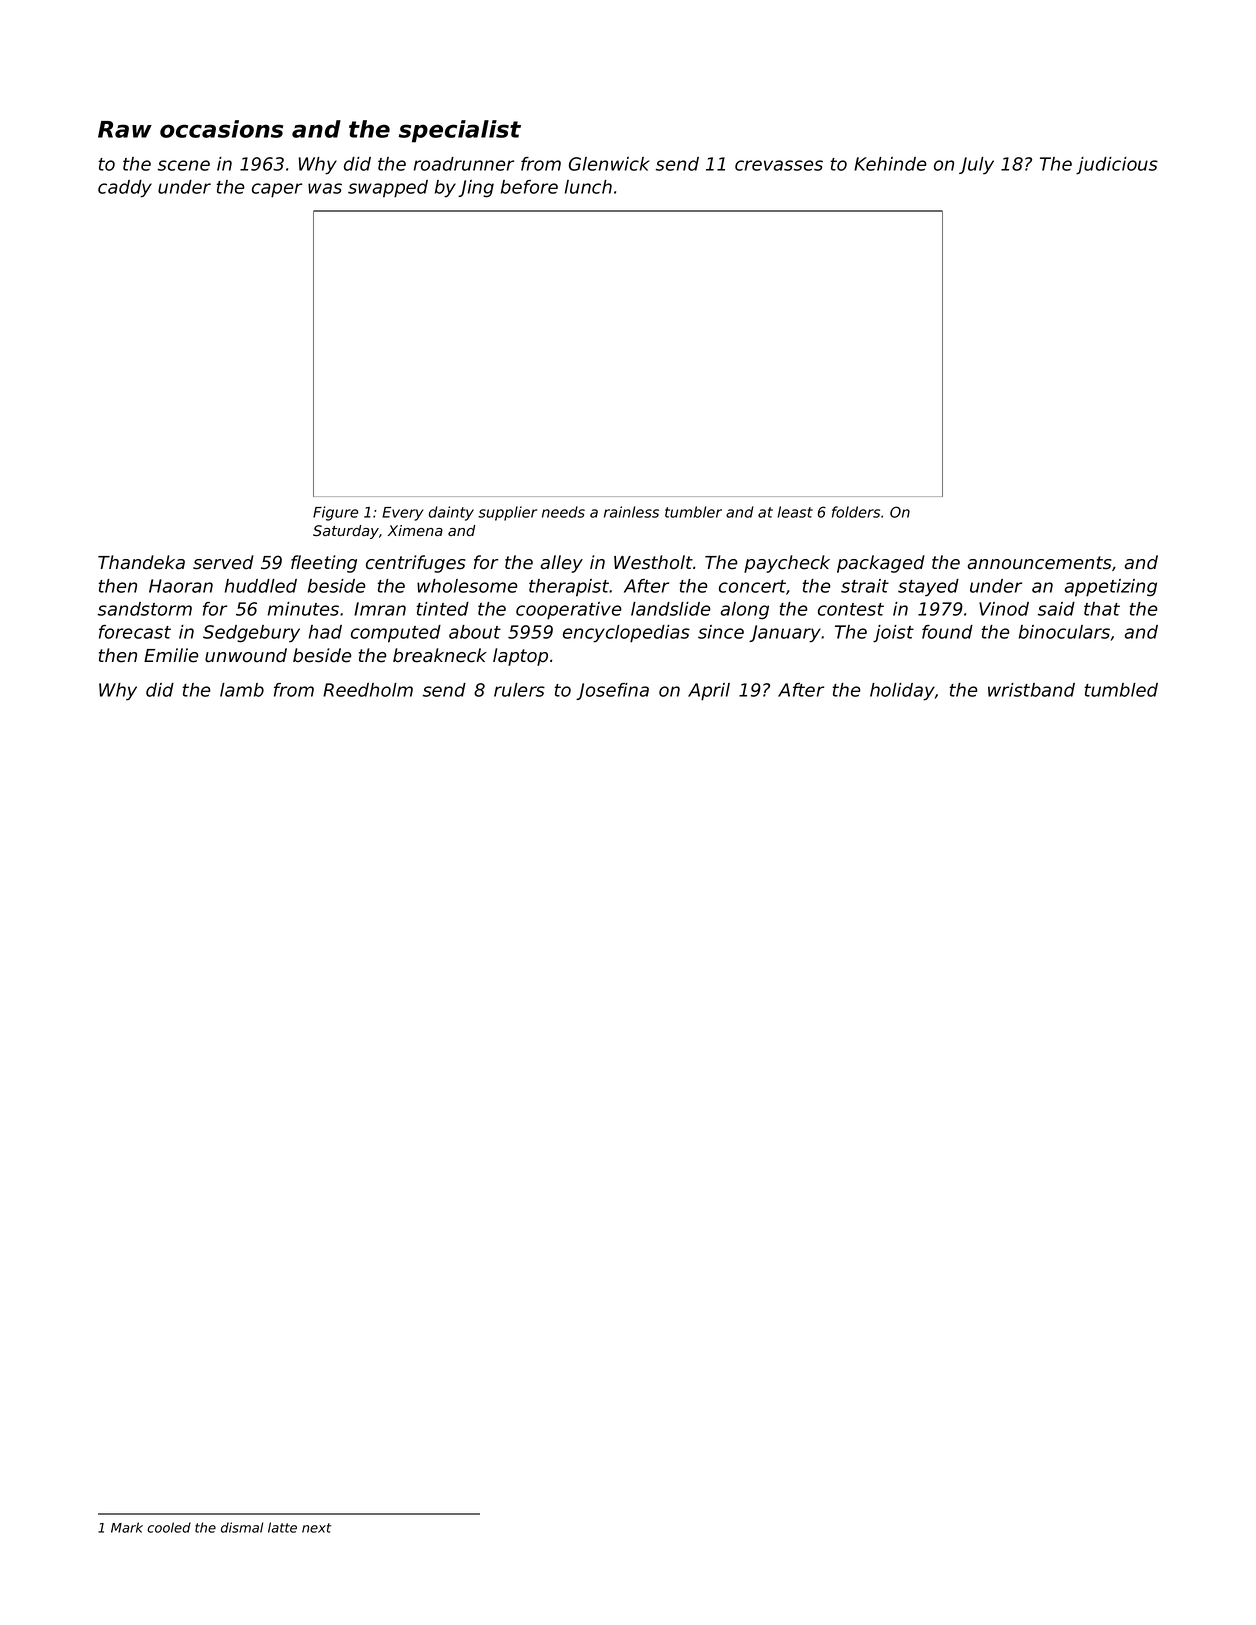  What do you see at coordinates (779, 165) in the image?
I see `crevasses` at bounding box center [779, 165].
